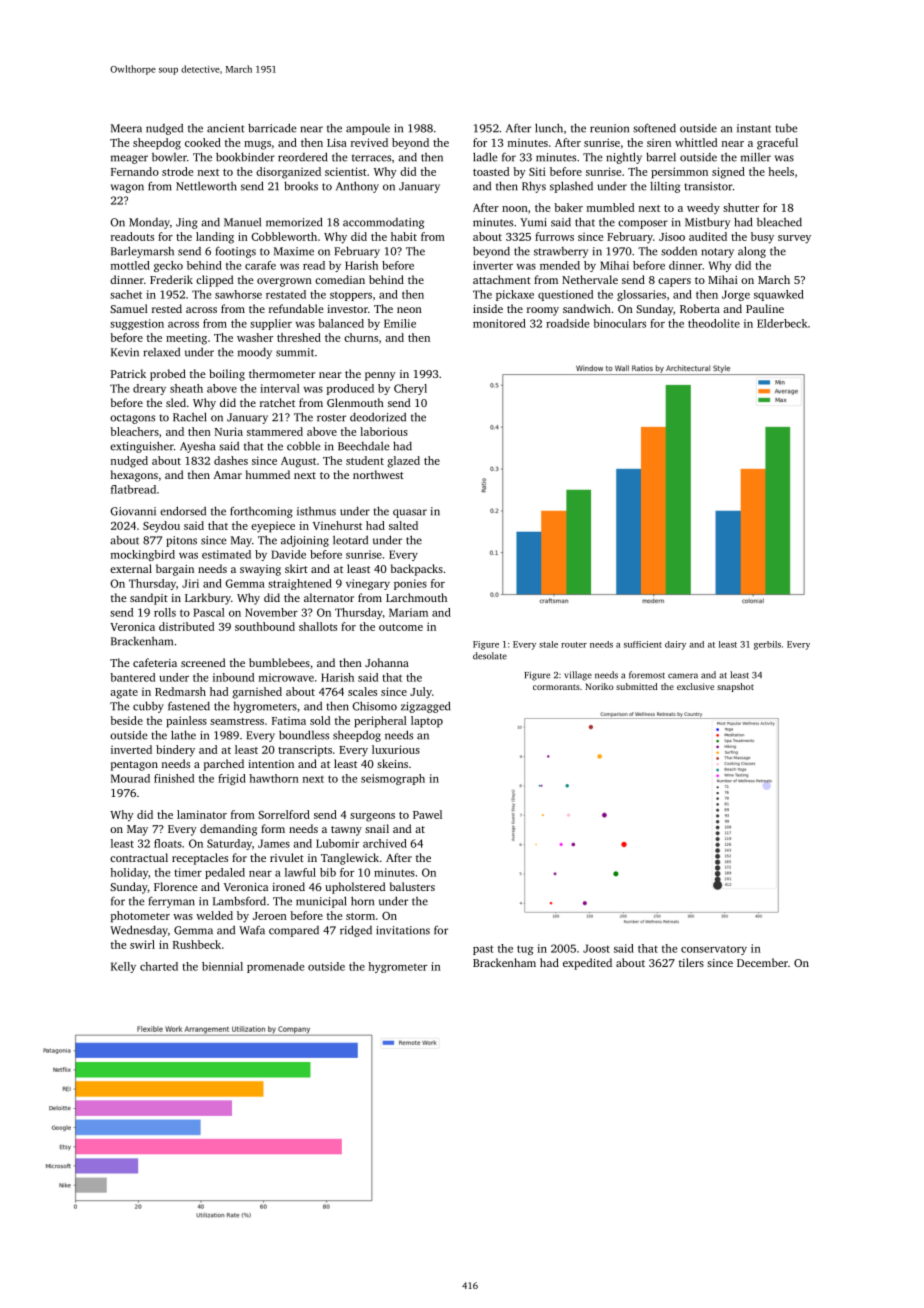 The height and width of the screenshot is (1308, 924). Describe the element at coordinates (499, 323) in the screenshot. I see `monitored` at that location.
